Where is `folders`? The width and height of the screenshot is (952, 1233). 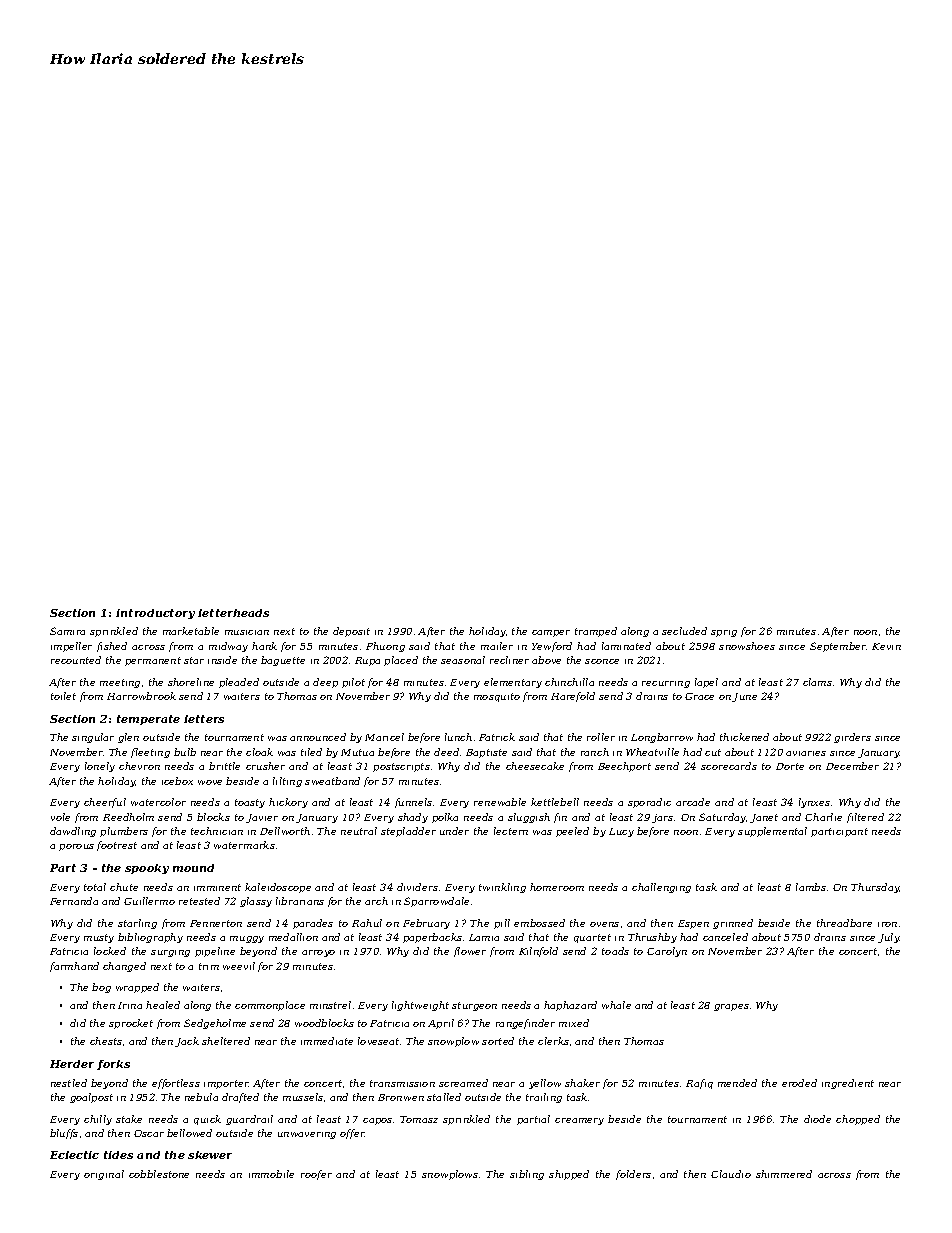
folders is located at coordinates (633, 1175).
